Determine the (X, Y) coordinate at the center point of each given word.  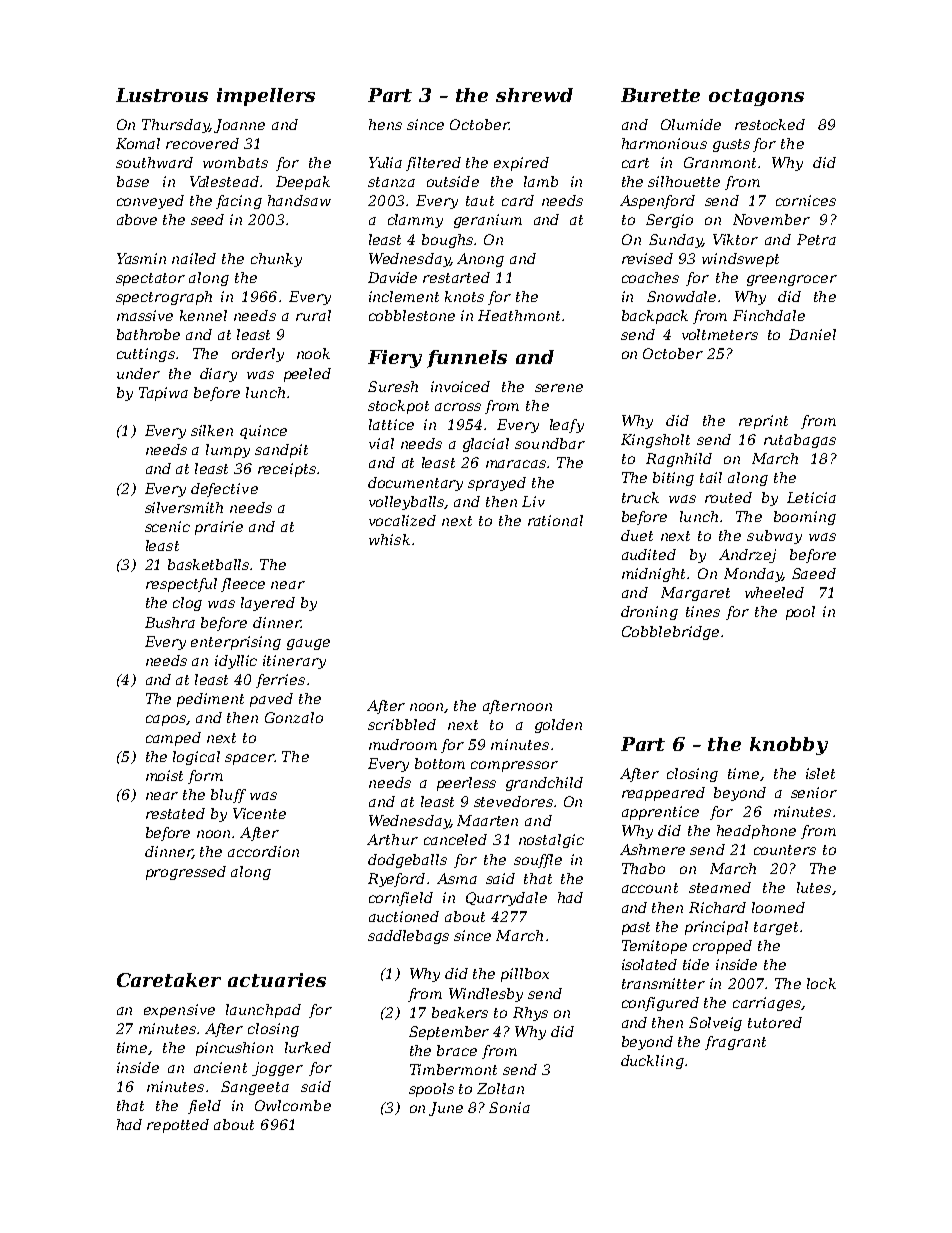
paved (271, 700)
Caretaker (169, 980)
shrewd (534, 95)
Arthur (392, 839)
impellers (266, 97)
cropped (722, 947)
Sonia (509, 1107)
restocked (770, 124)
